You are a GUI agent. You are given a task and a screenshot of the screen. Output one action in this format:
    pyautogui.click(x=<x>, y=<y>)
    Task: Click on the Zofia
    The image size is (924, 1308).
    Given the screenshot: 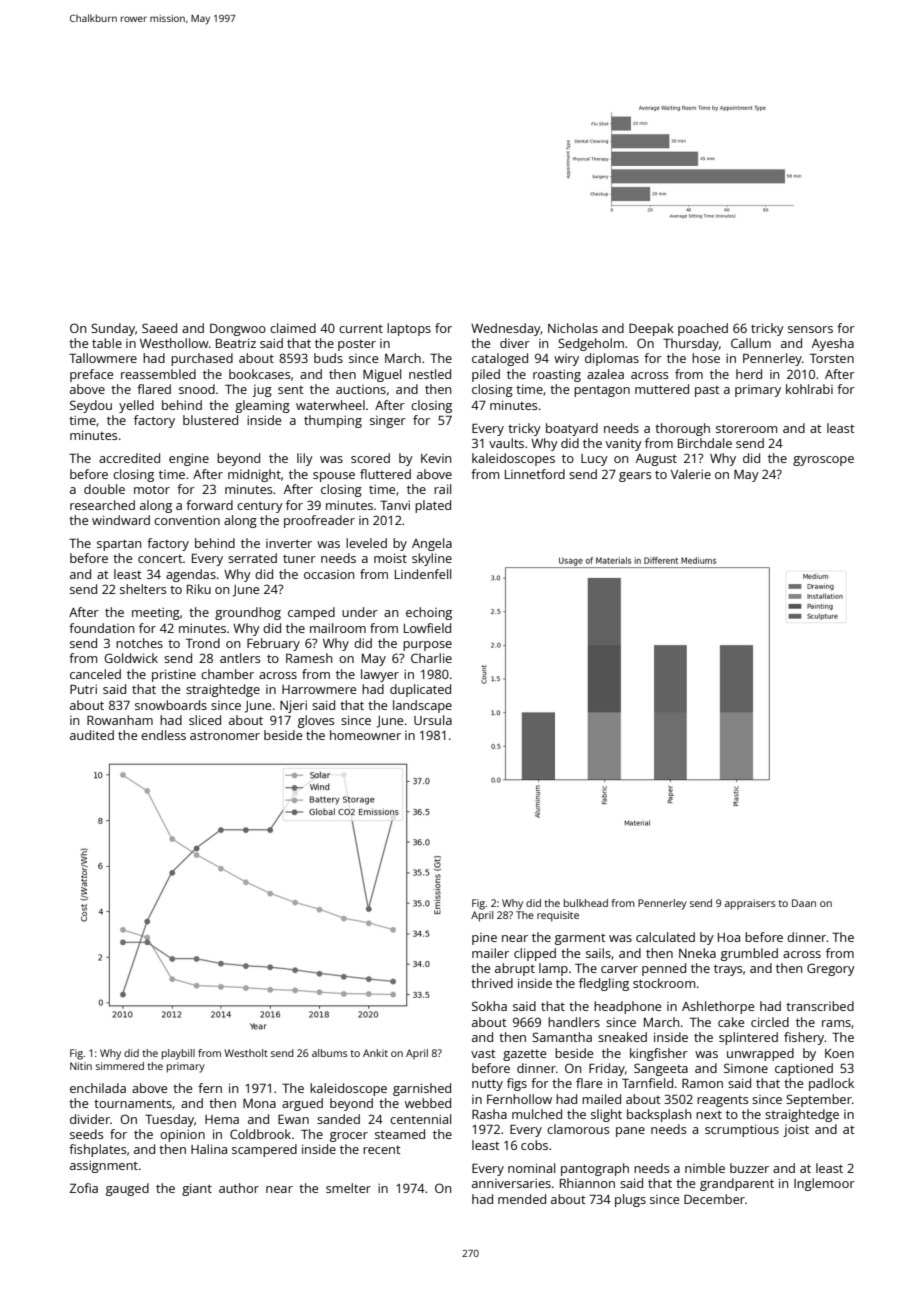 What is the action you would take?
    pyautogui.click(x=84, y=1188)
